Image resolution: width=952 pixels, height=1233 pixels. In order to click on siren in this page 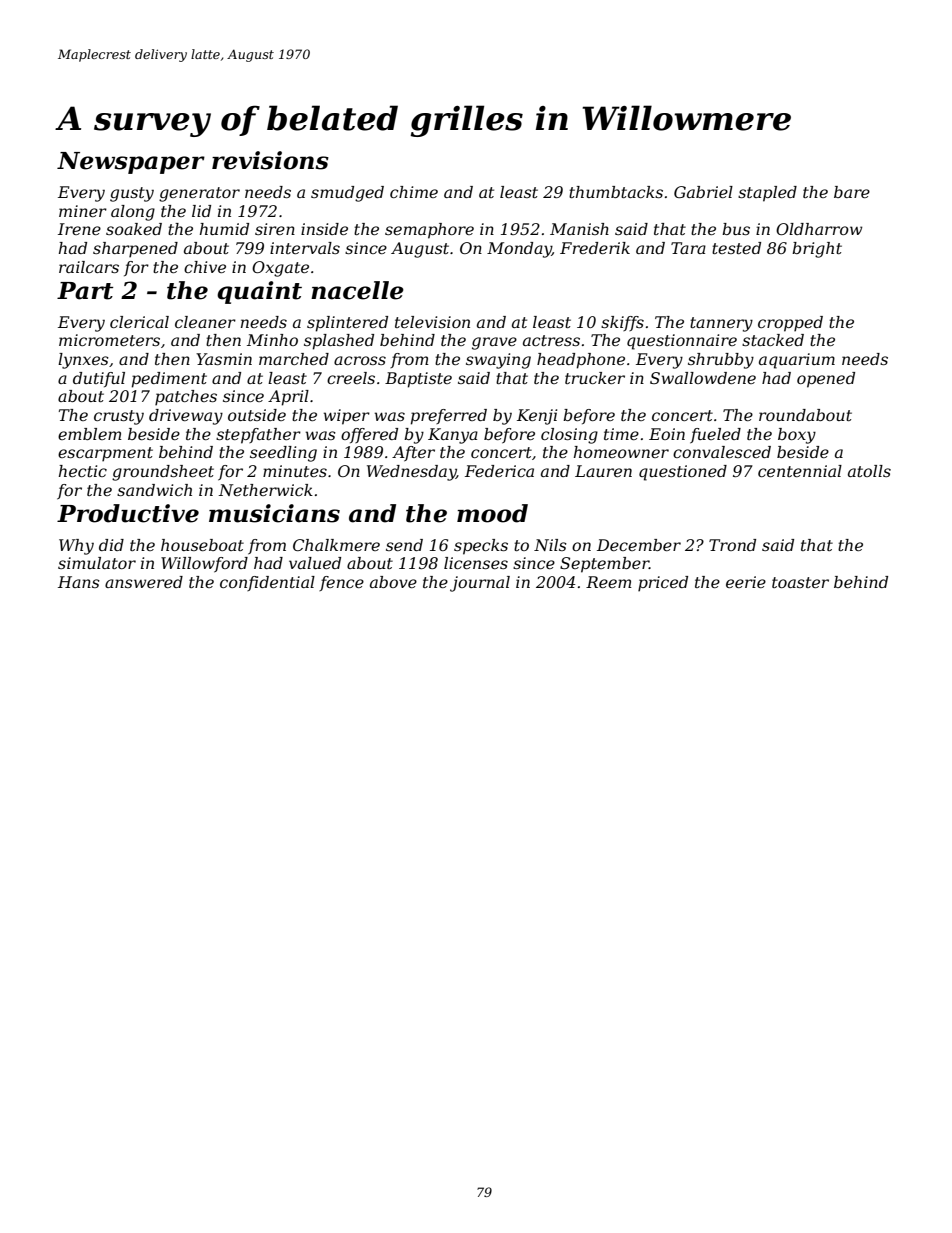, I will do `click(275, 229)`.
